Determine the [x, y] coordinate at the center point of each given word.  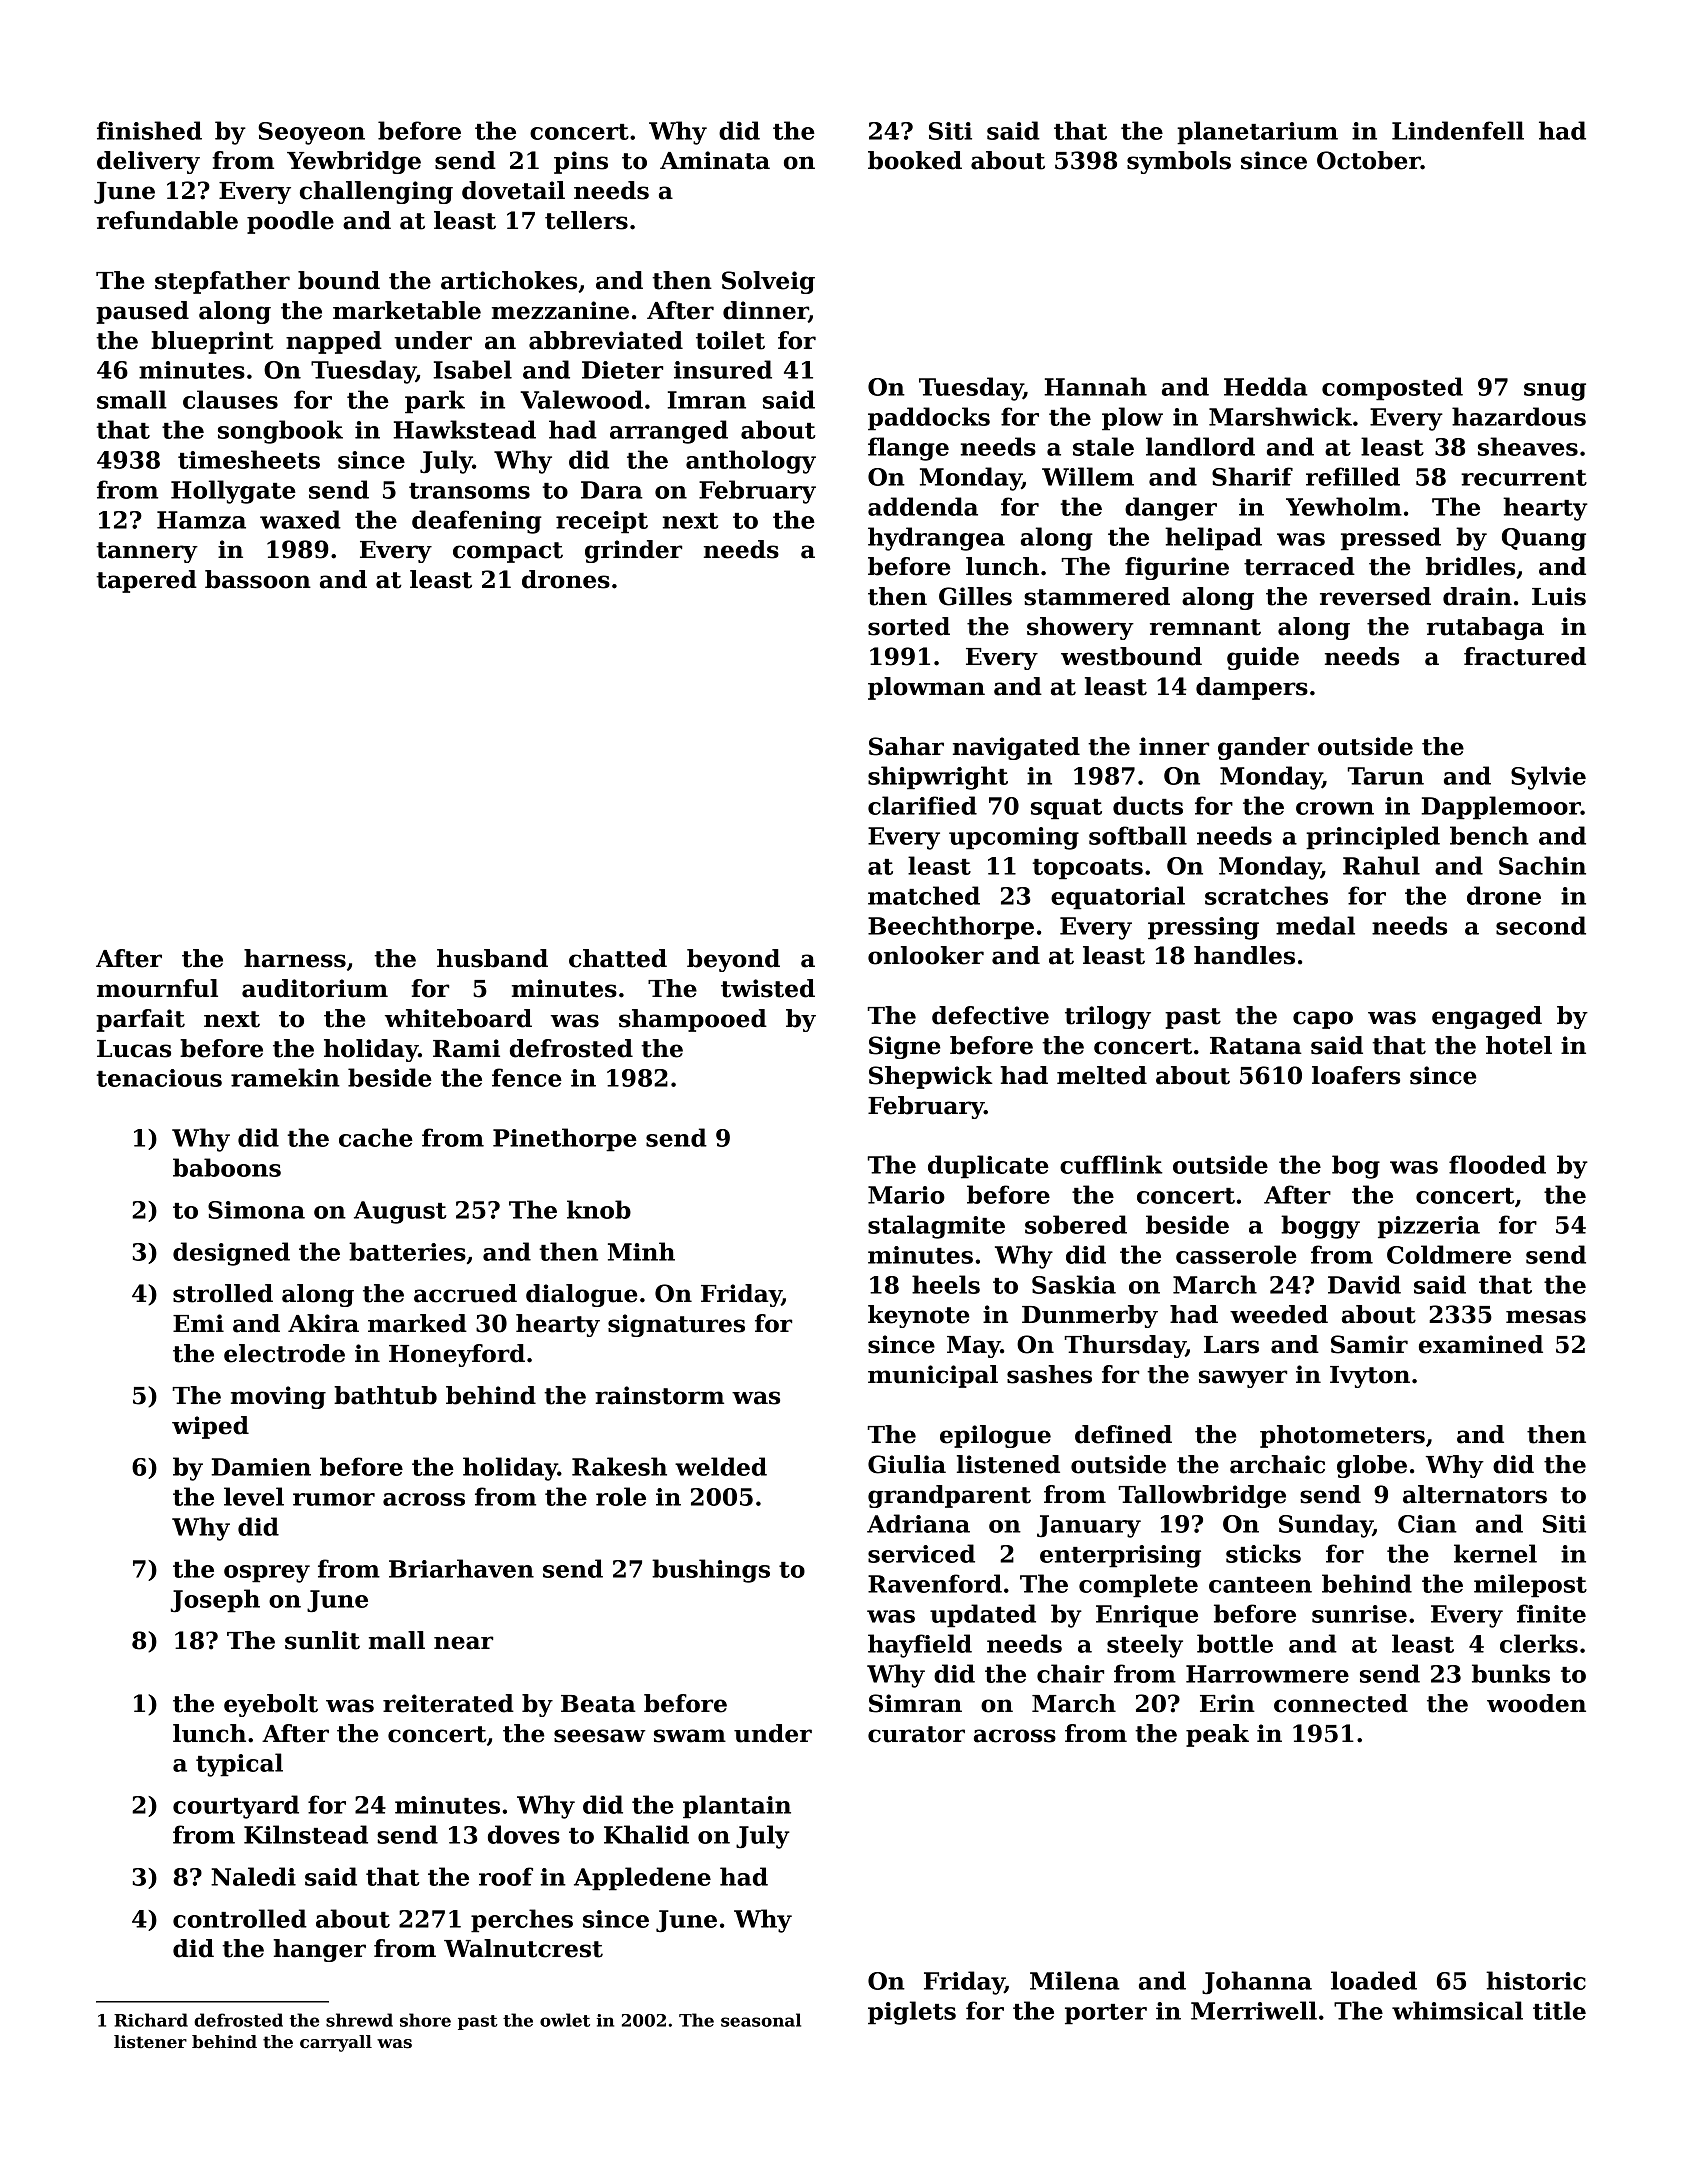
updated [983, 1616]
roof [506, 1876]
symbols [1179, 162]
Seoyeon [311, 133]
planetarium [1257, 133]
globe [1372, 1466]
